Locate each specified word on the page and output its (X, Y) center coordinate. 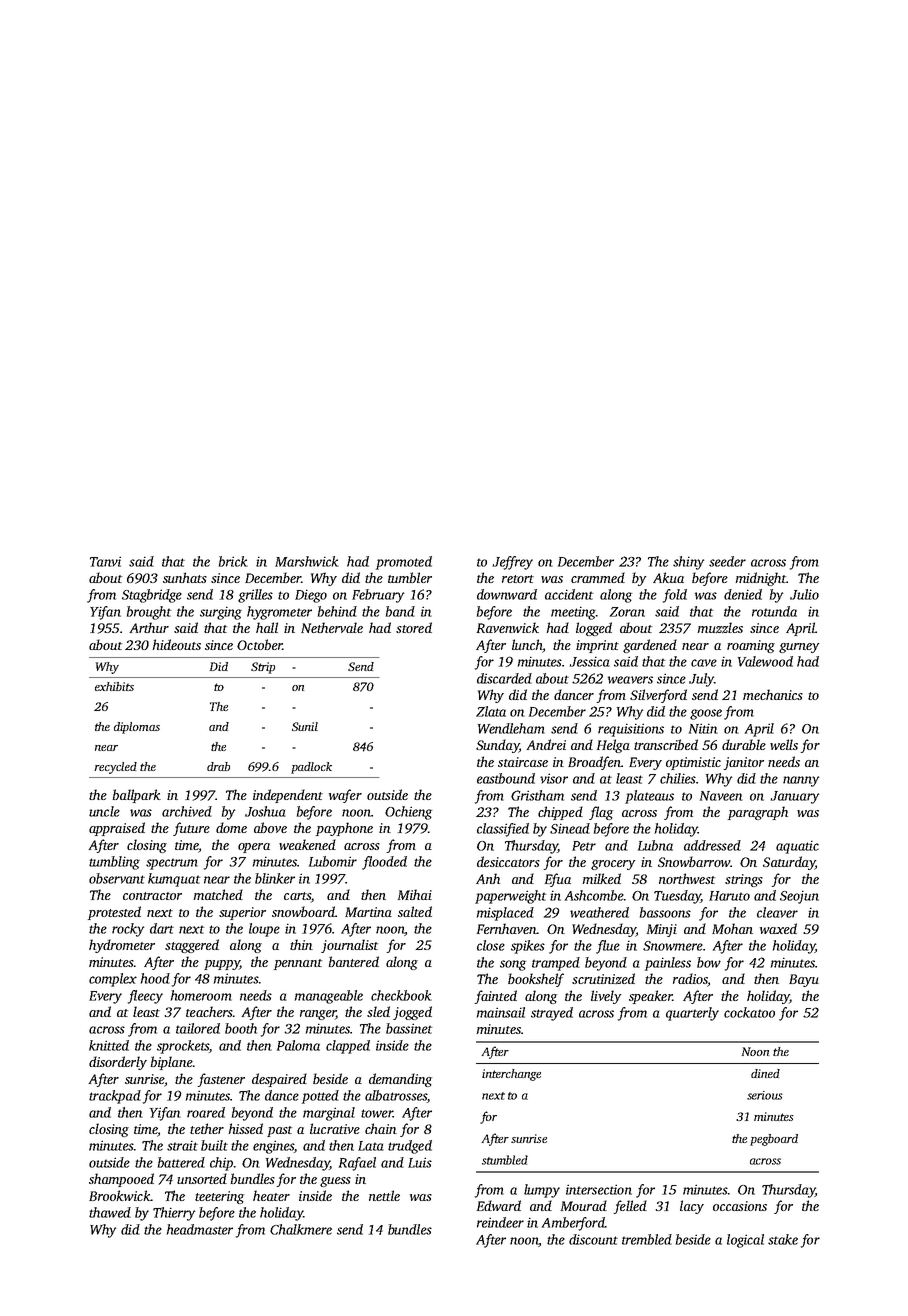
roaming (751, 646)
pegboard (774, 1140)
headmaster (200, 1229)
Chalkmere (301, 1229)
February (378, 596)
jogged (412, 1013)
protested (114, 913)
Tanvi (105, 561)
